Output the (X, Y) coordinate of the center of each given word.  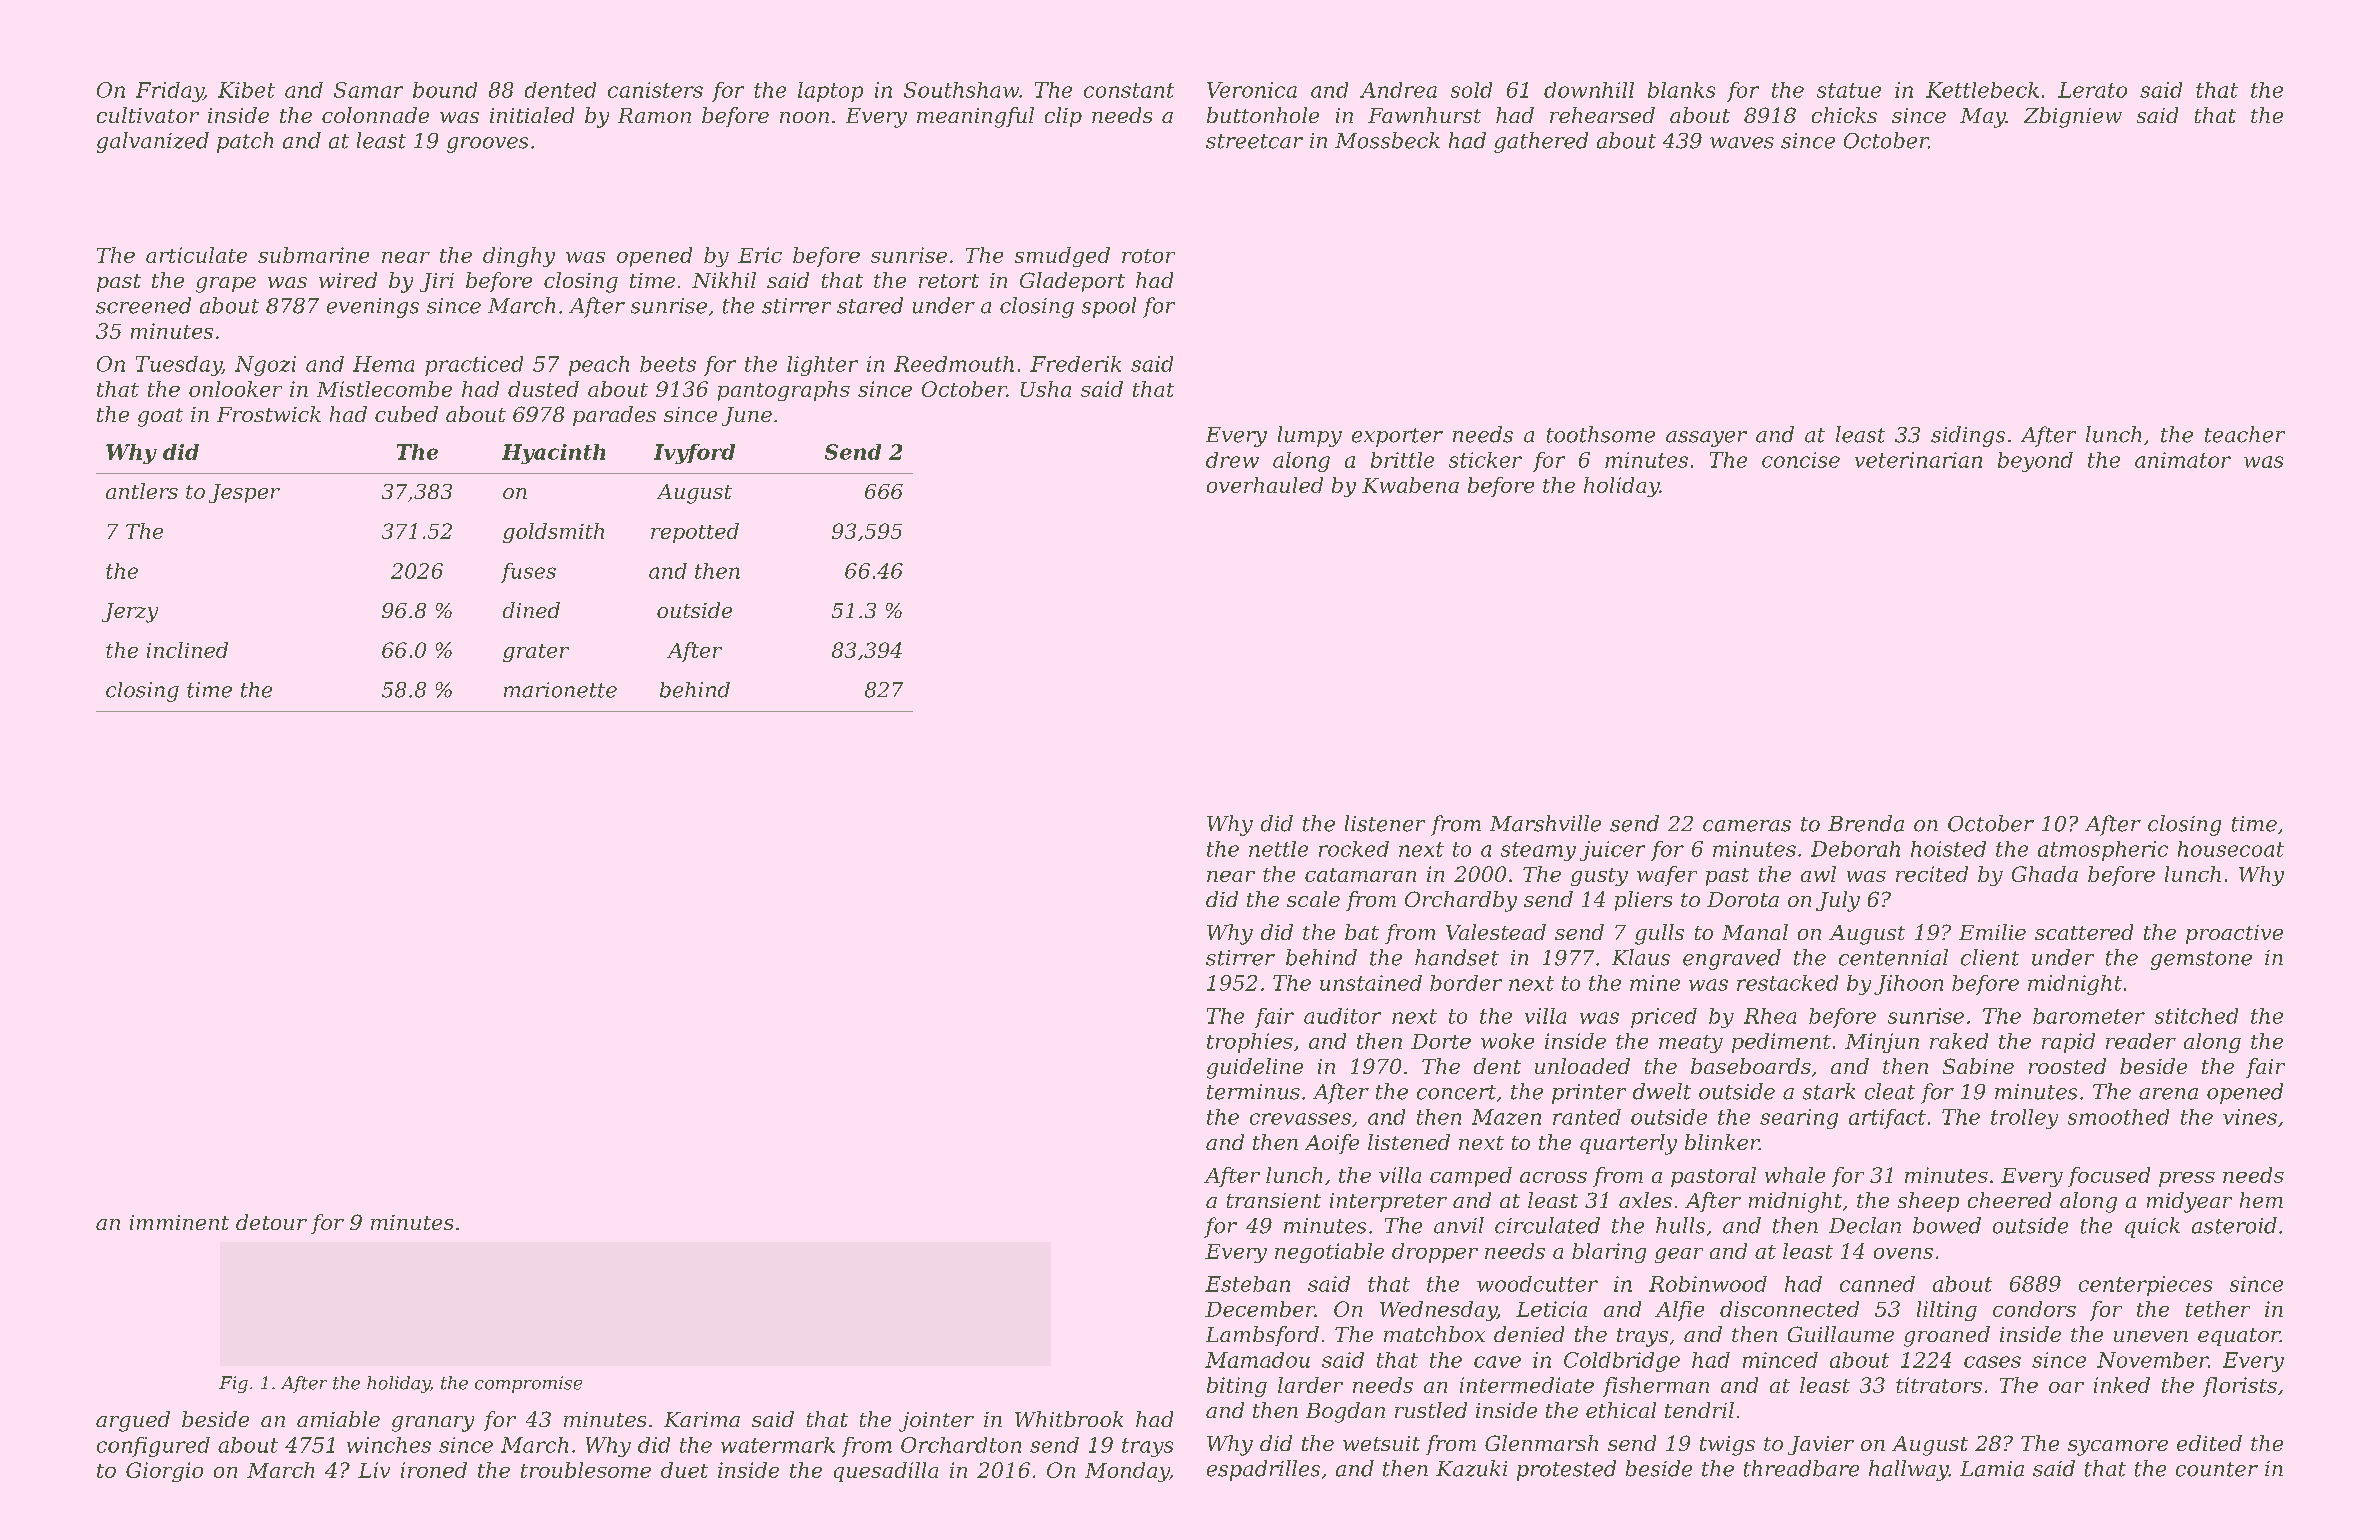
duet (684, 1470)
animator (2183, 460)
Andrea (1398, 90)
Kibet (246, 90)
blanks (1681, 90)
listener (1385, 823)
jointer (936, 1422)
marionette (560, 690)
